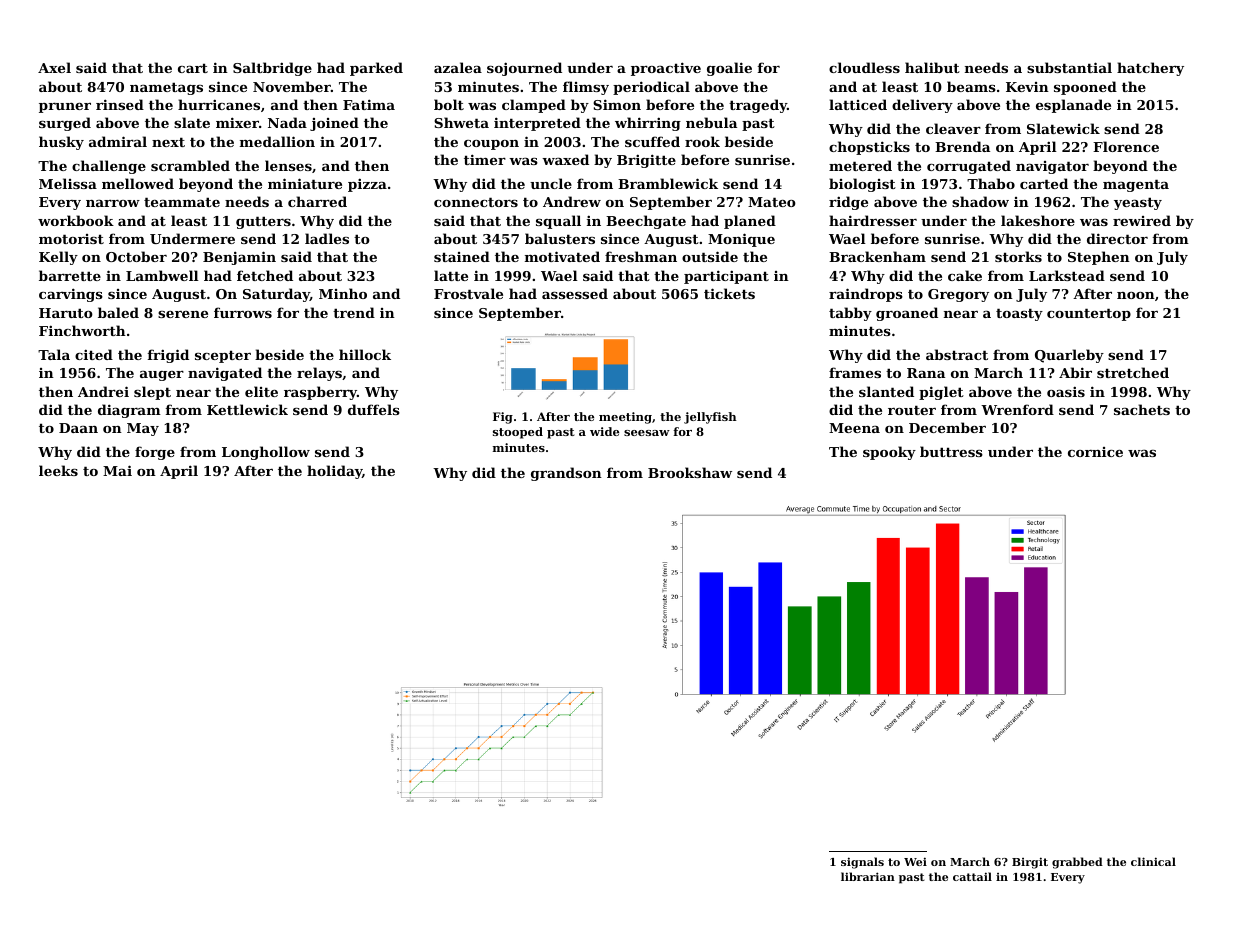 This screenshot has height=952, width=1233. I want to click on cattail, so click(972, 876).
